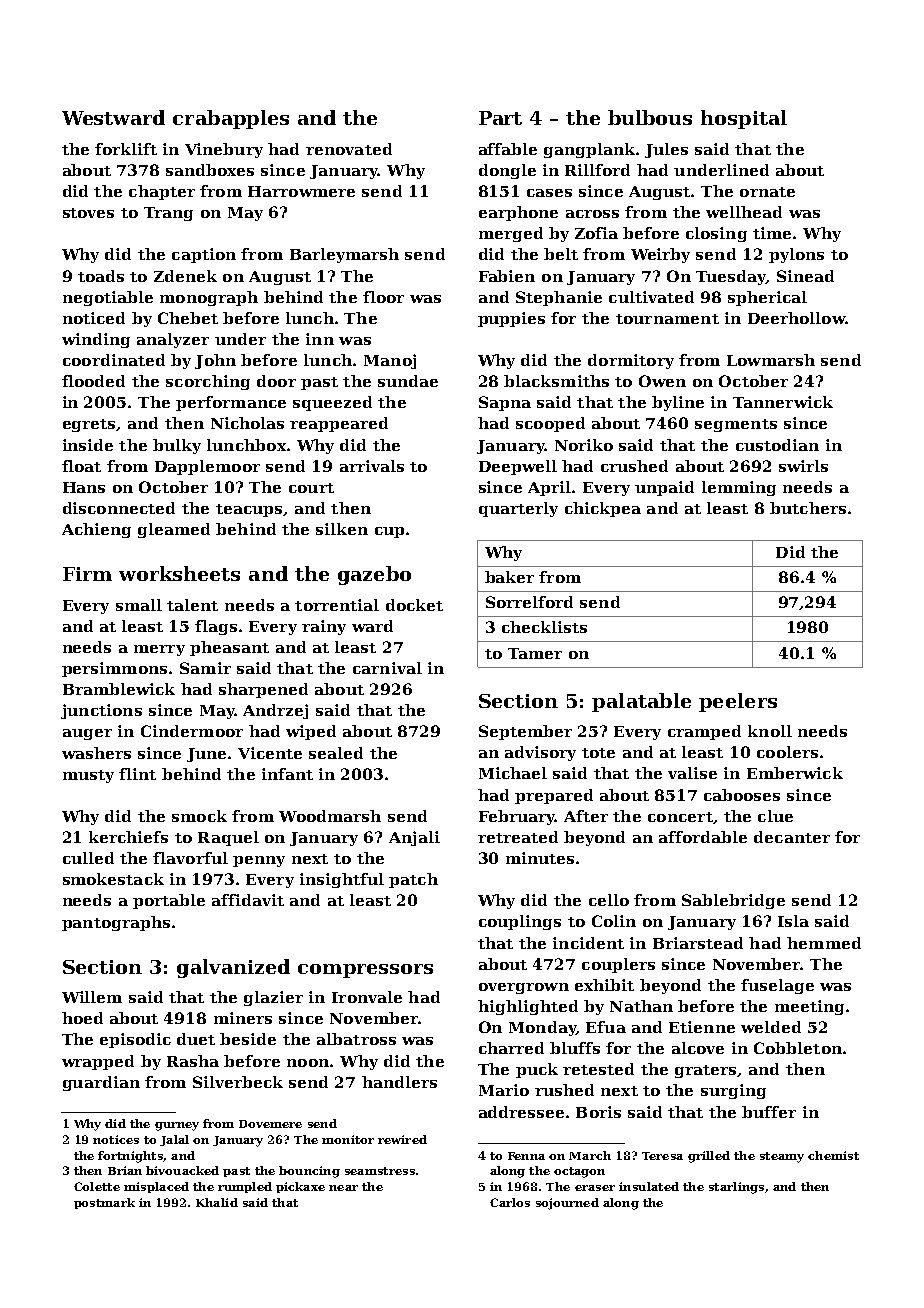 This screenshot has height=1308, width=924. I want to click on Samir, so click(205, 668).
